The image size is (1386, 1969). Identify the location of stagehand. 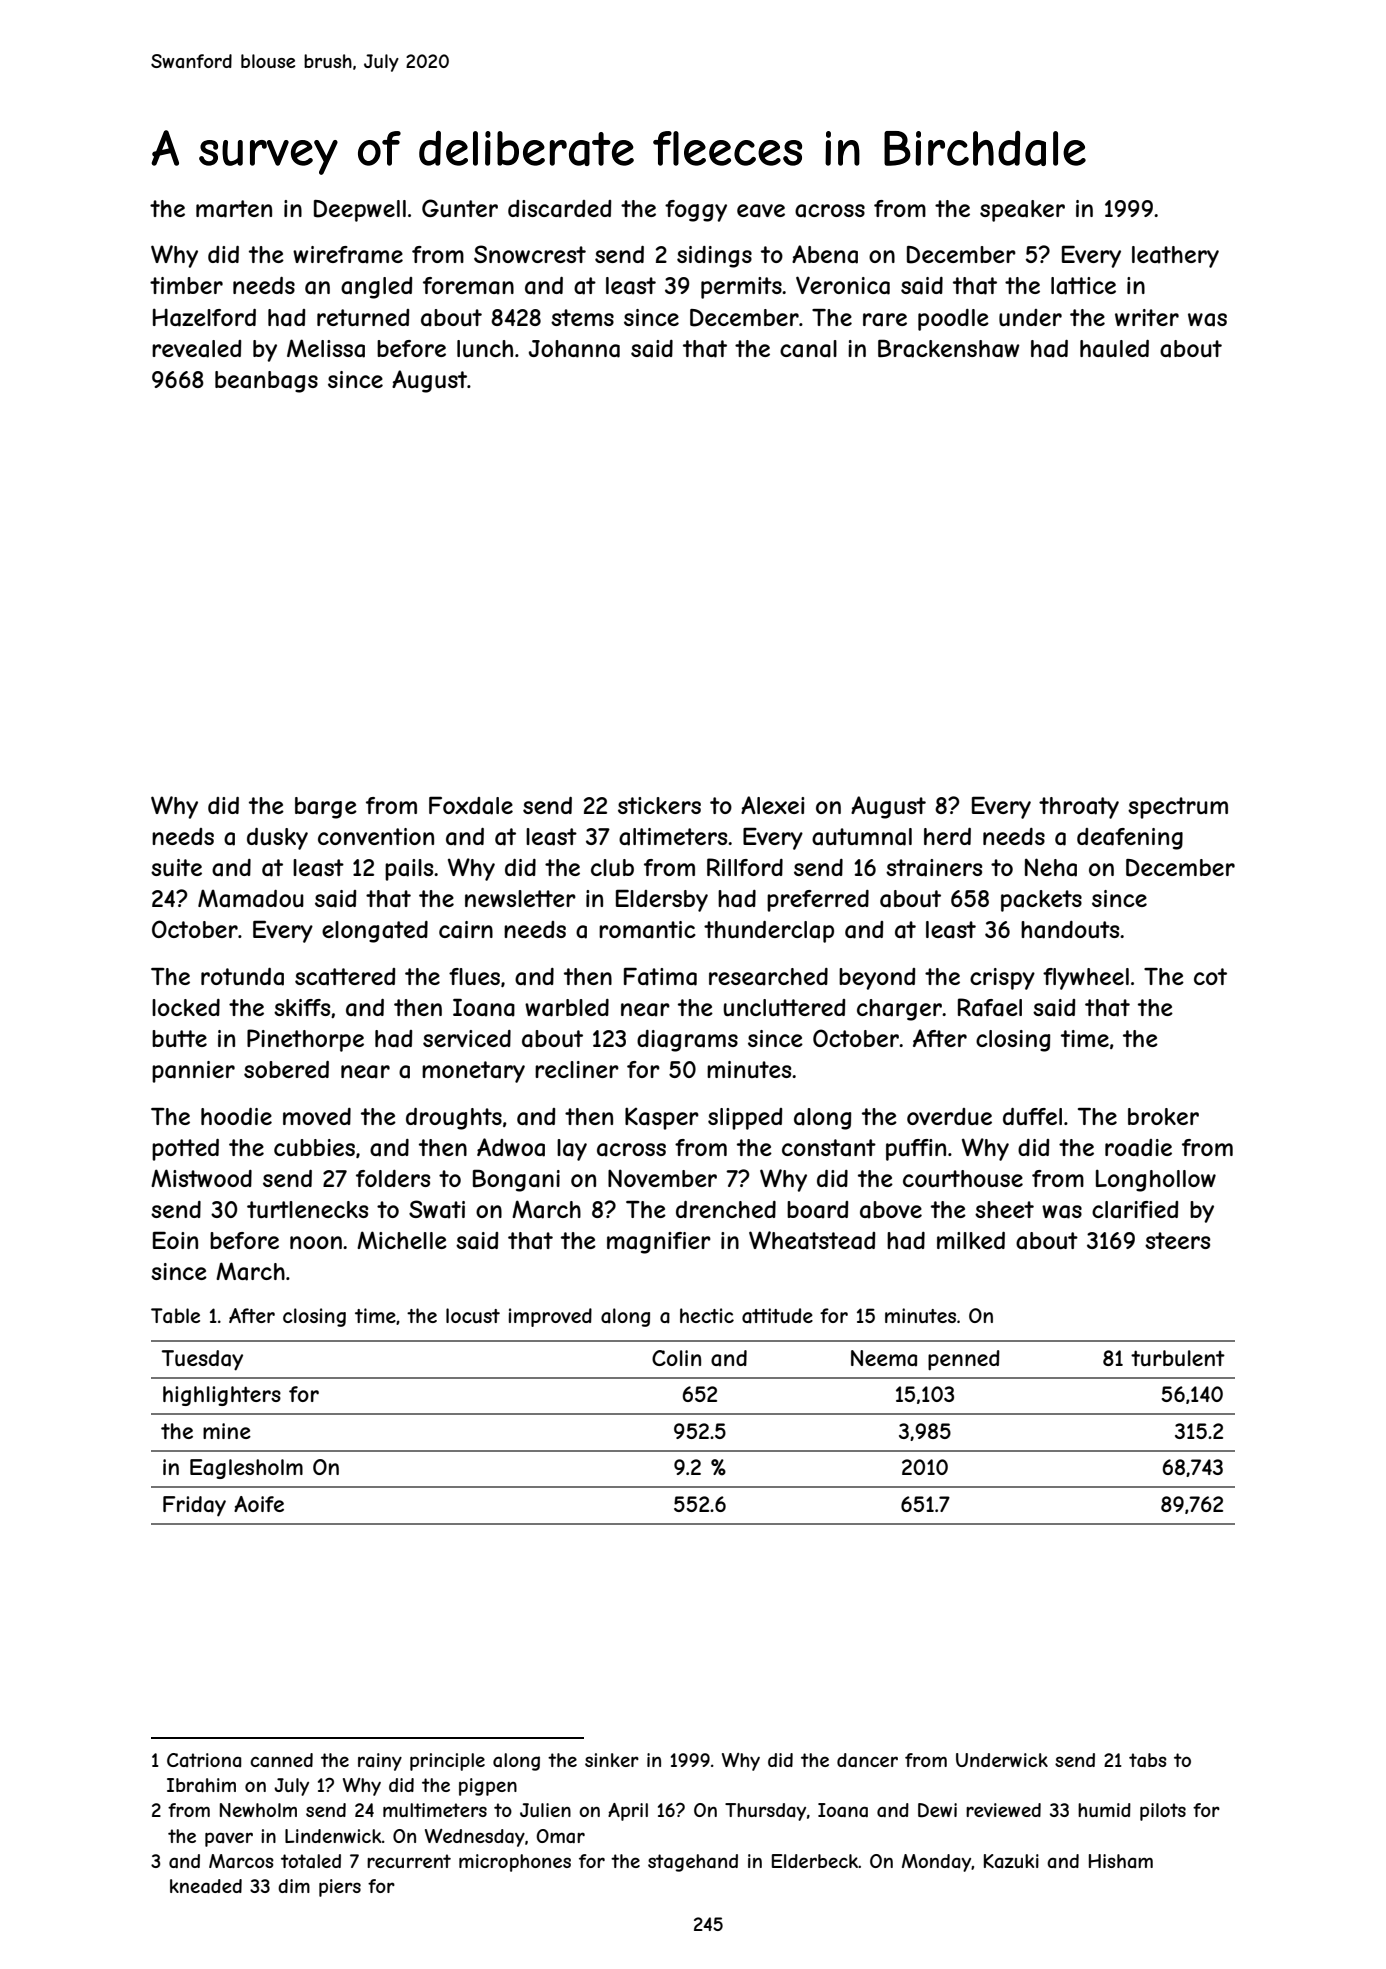
(693, 1863).
